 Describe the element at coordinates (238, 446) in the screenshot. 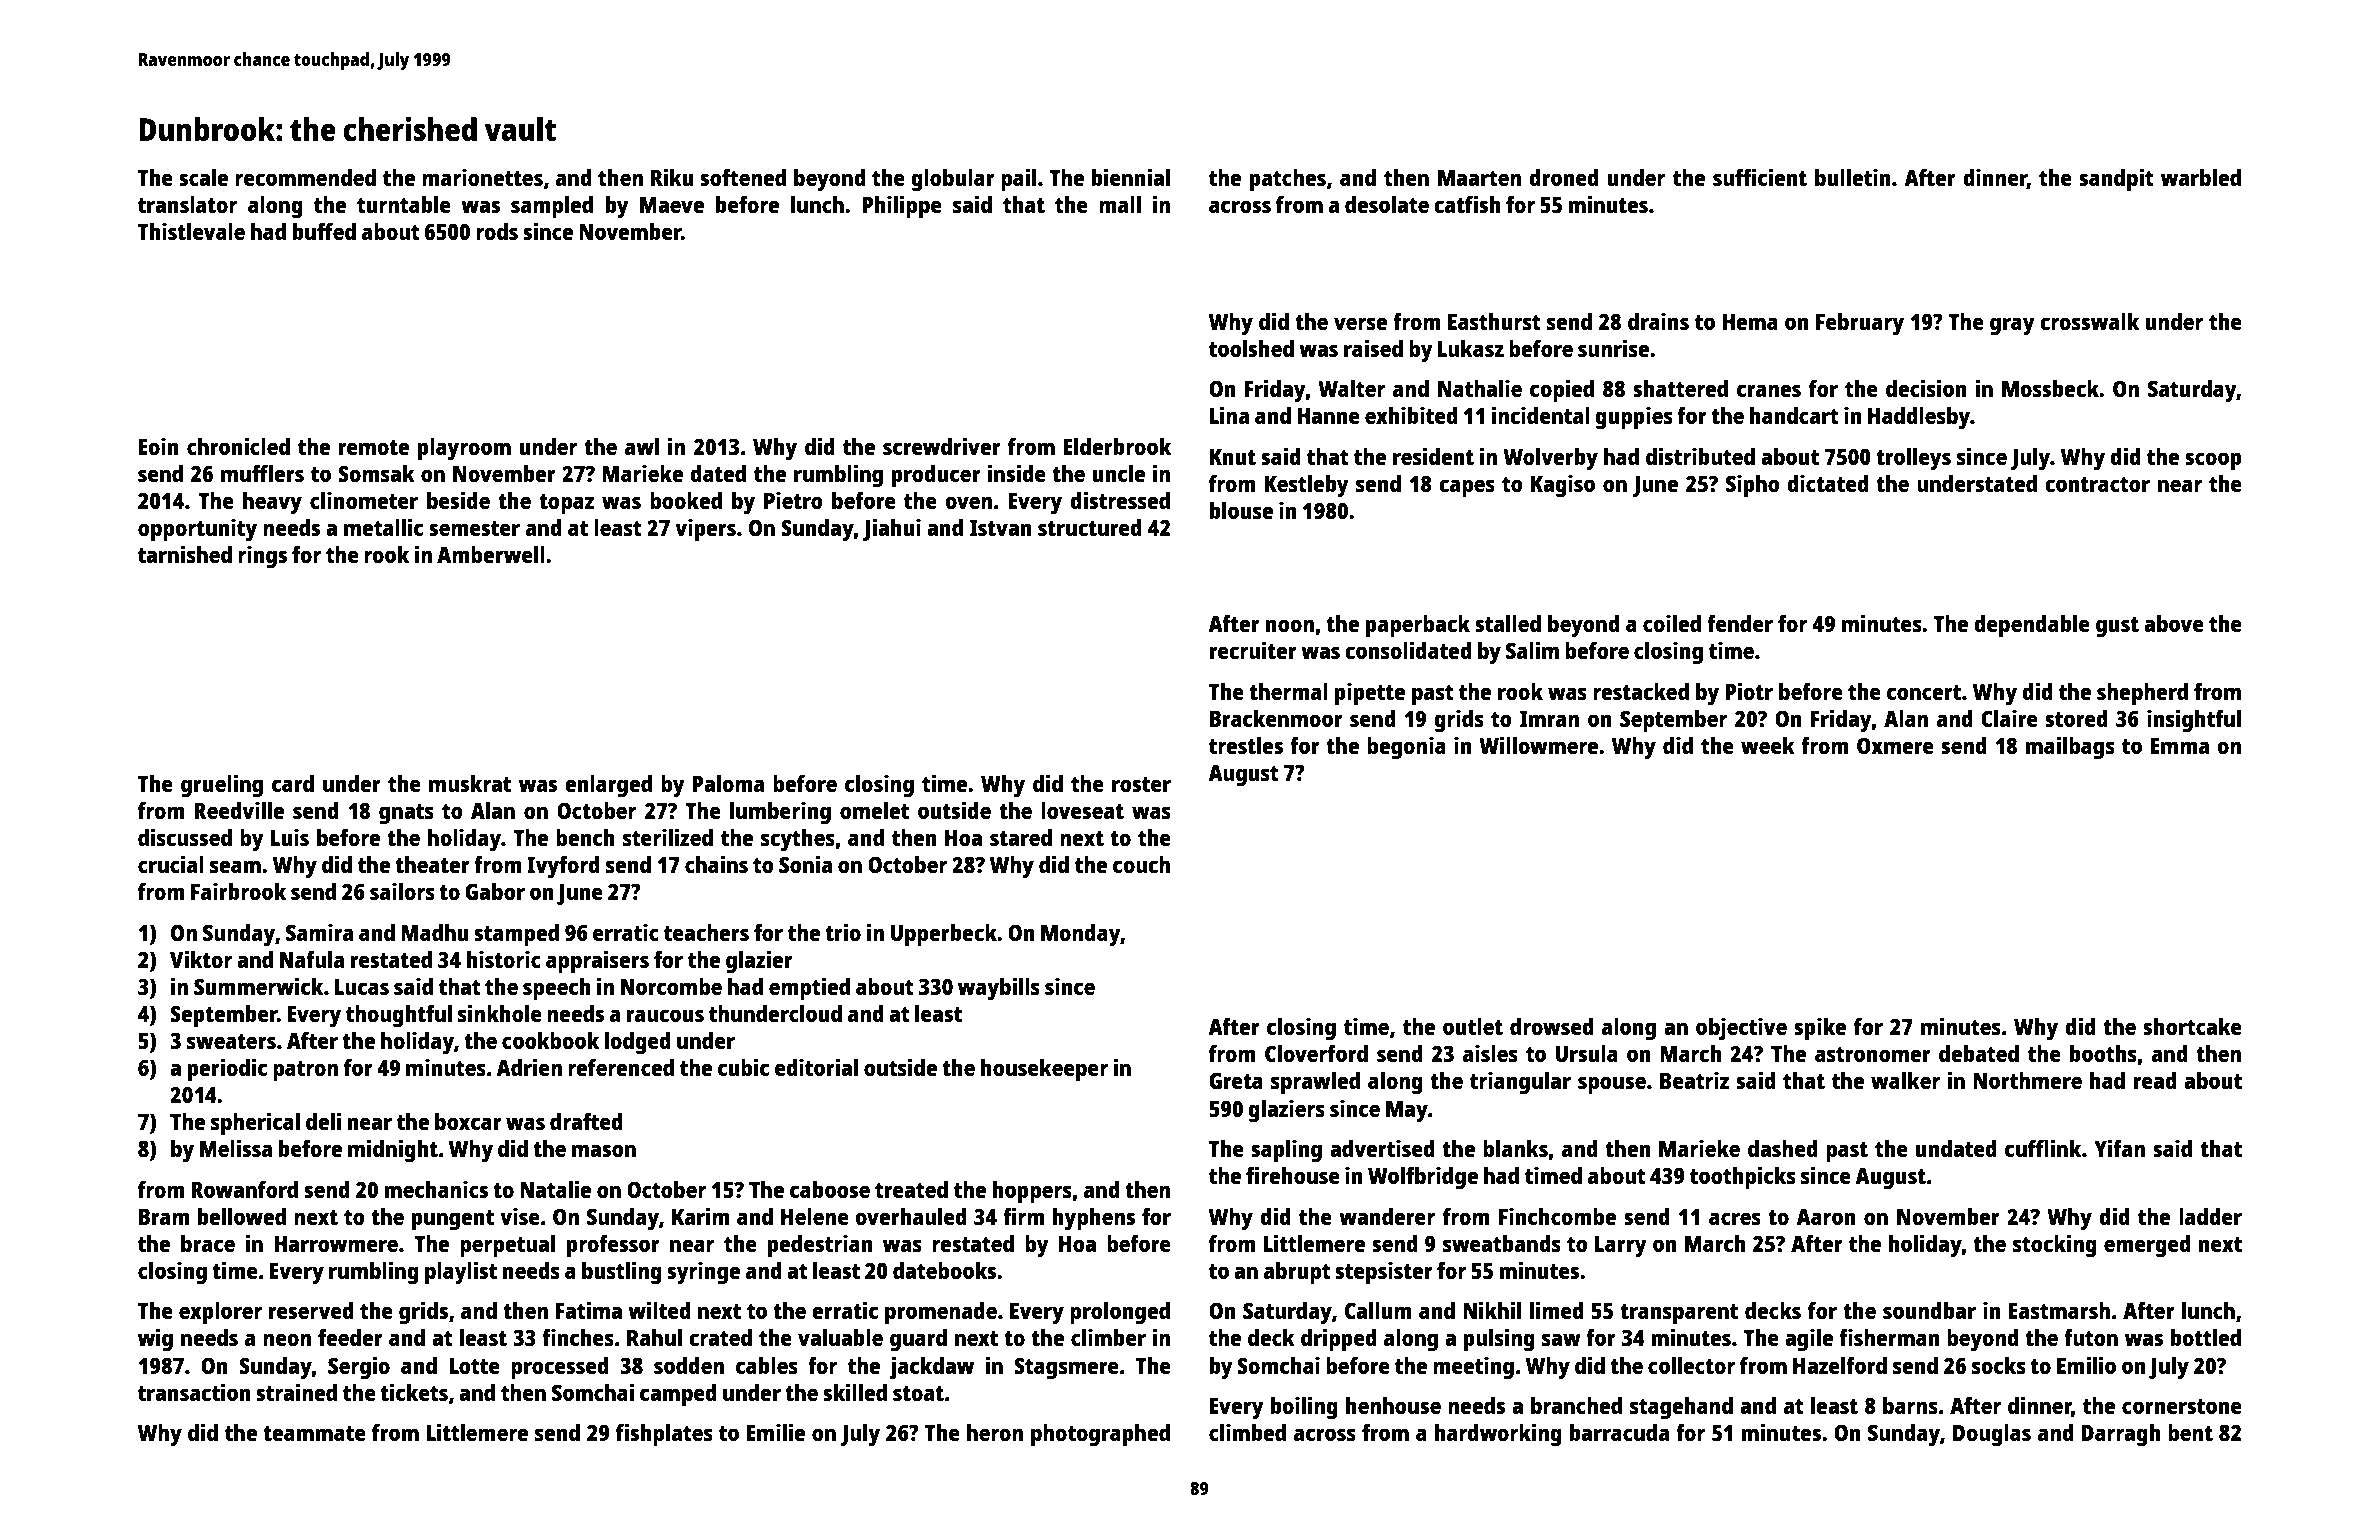

I see `chronicled` at that location.
